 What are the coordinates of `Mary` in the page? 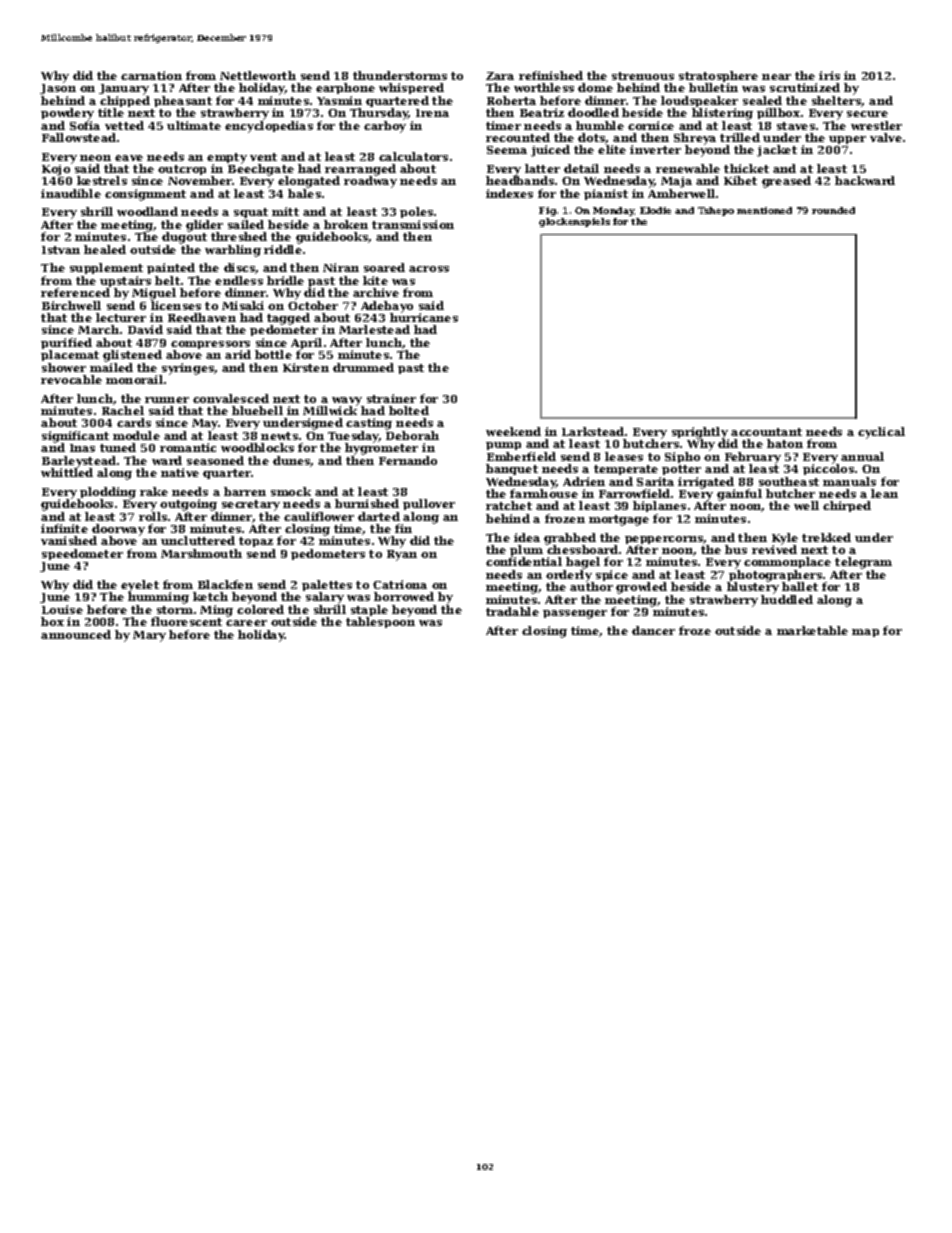 It's located at (149, 636).
